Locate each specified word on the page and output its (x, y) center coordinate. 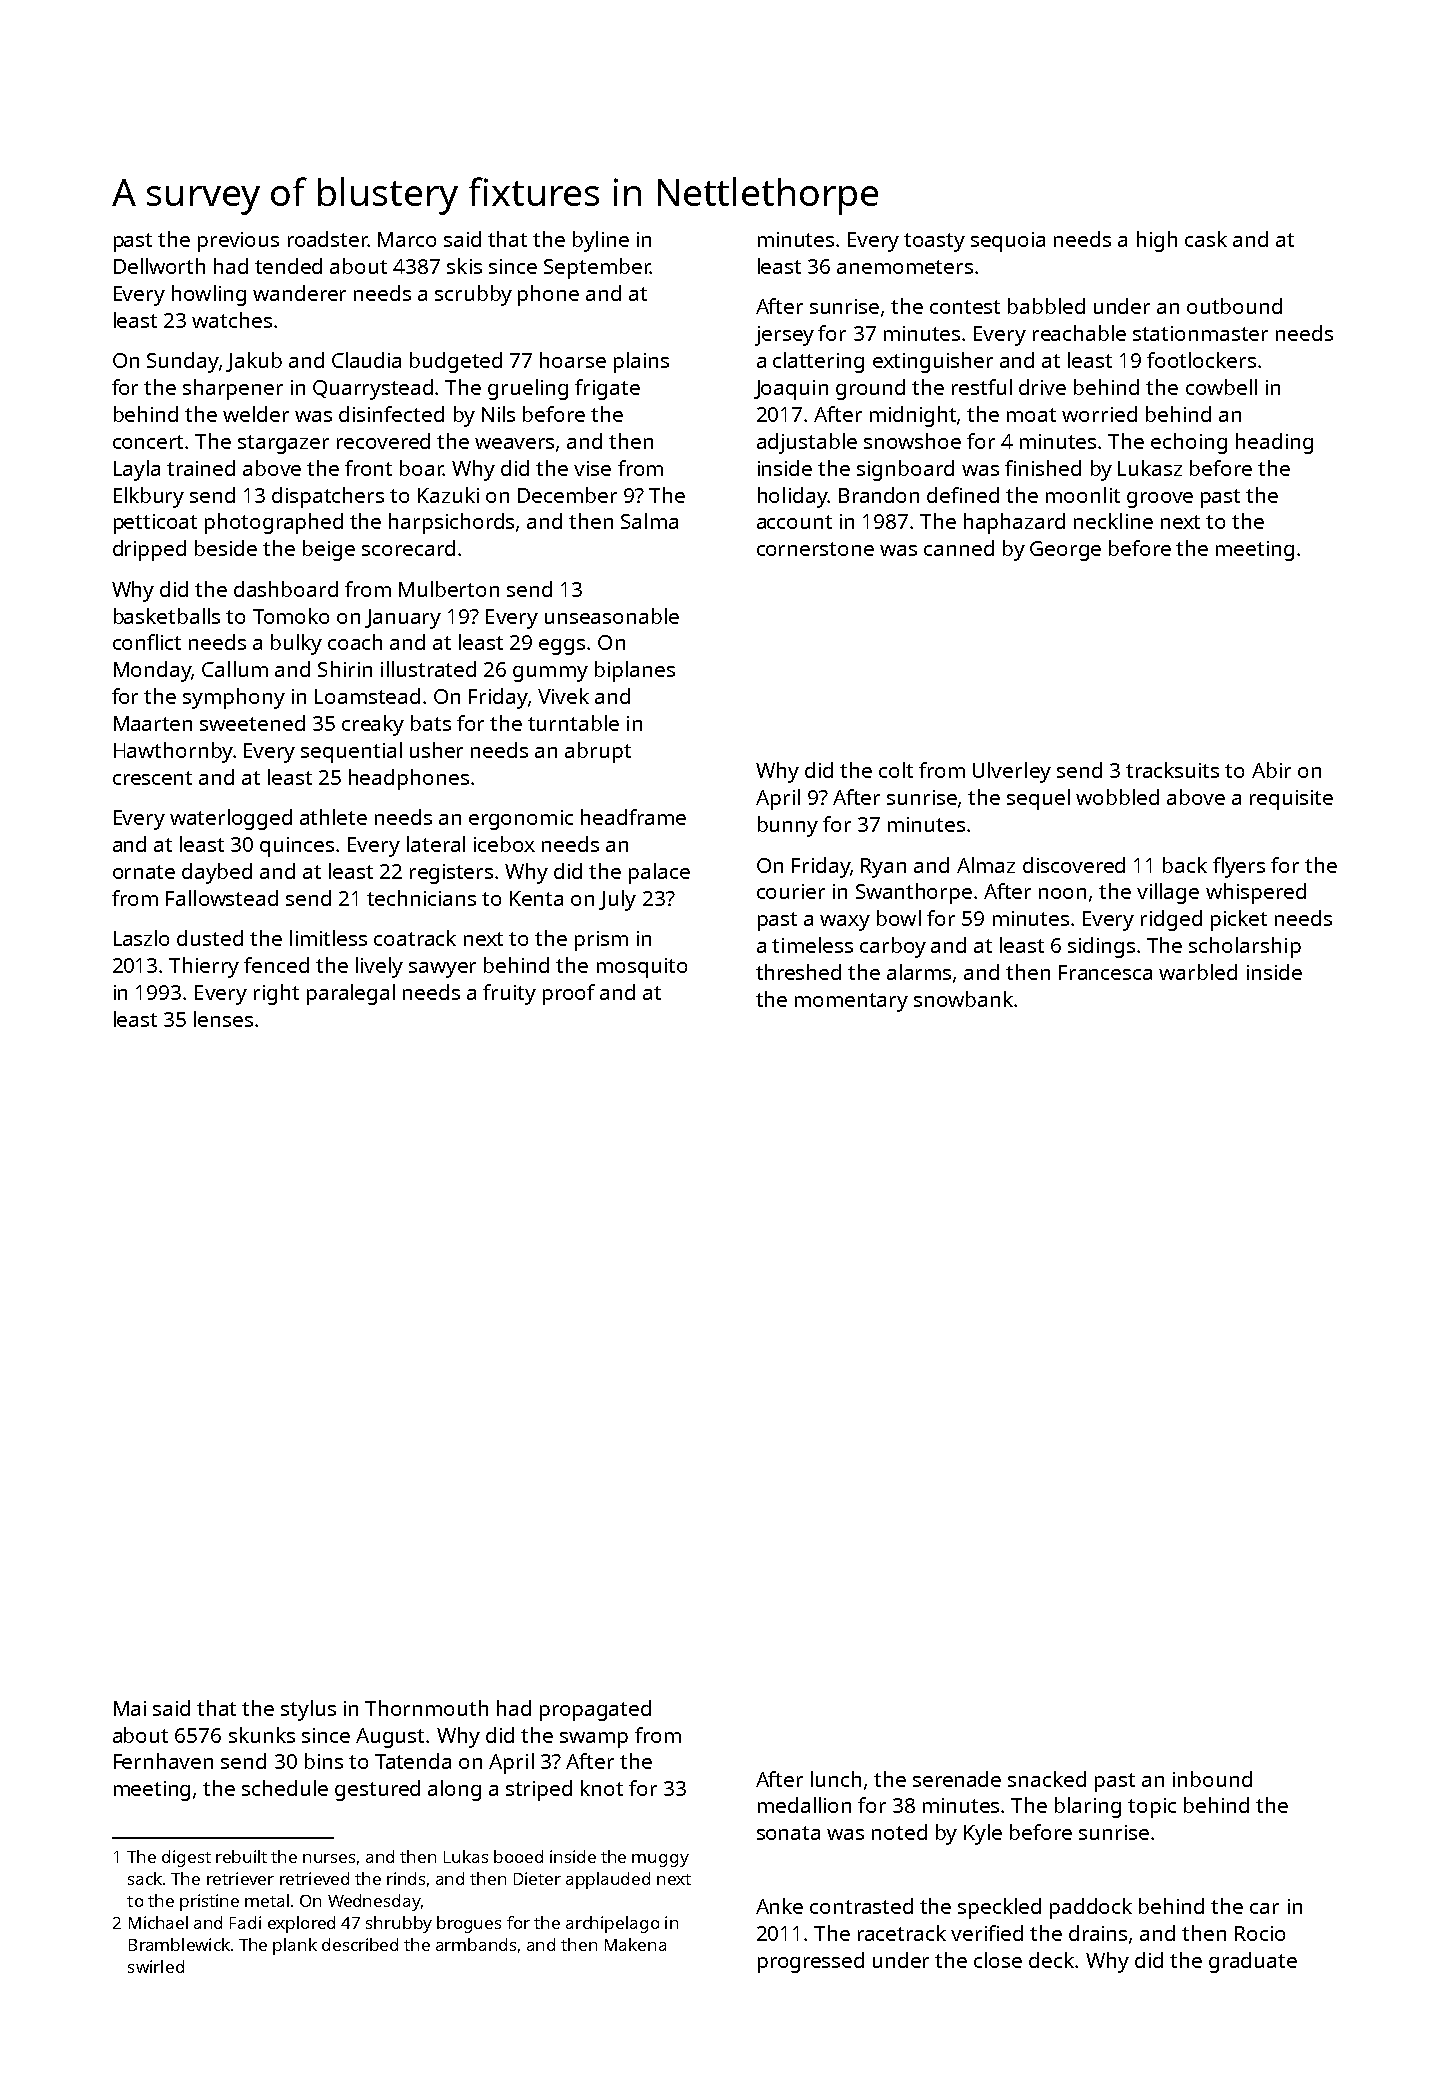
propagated (595, 1710)
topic (1152, 1808)
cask (1206, 239)
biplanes (635, 671)
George (1065, 551)
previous (238, 242)
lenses (223, 1019)
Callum (235, 669)
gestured (377, 1790)
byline (601, 241)
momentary (851, 1002)
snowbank (963, 999)
